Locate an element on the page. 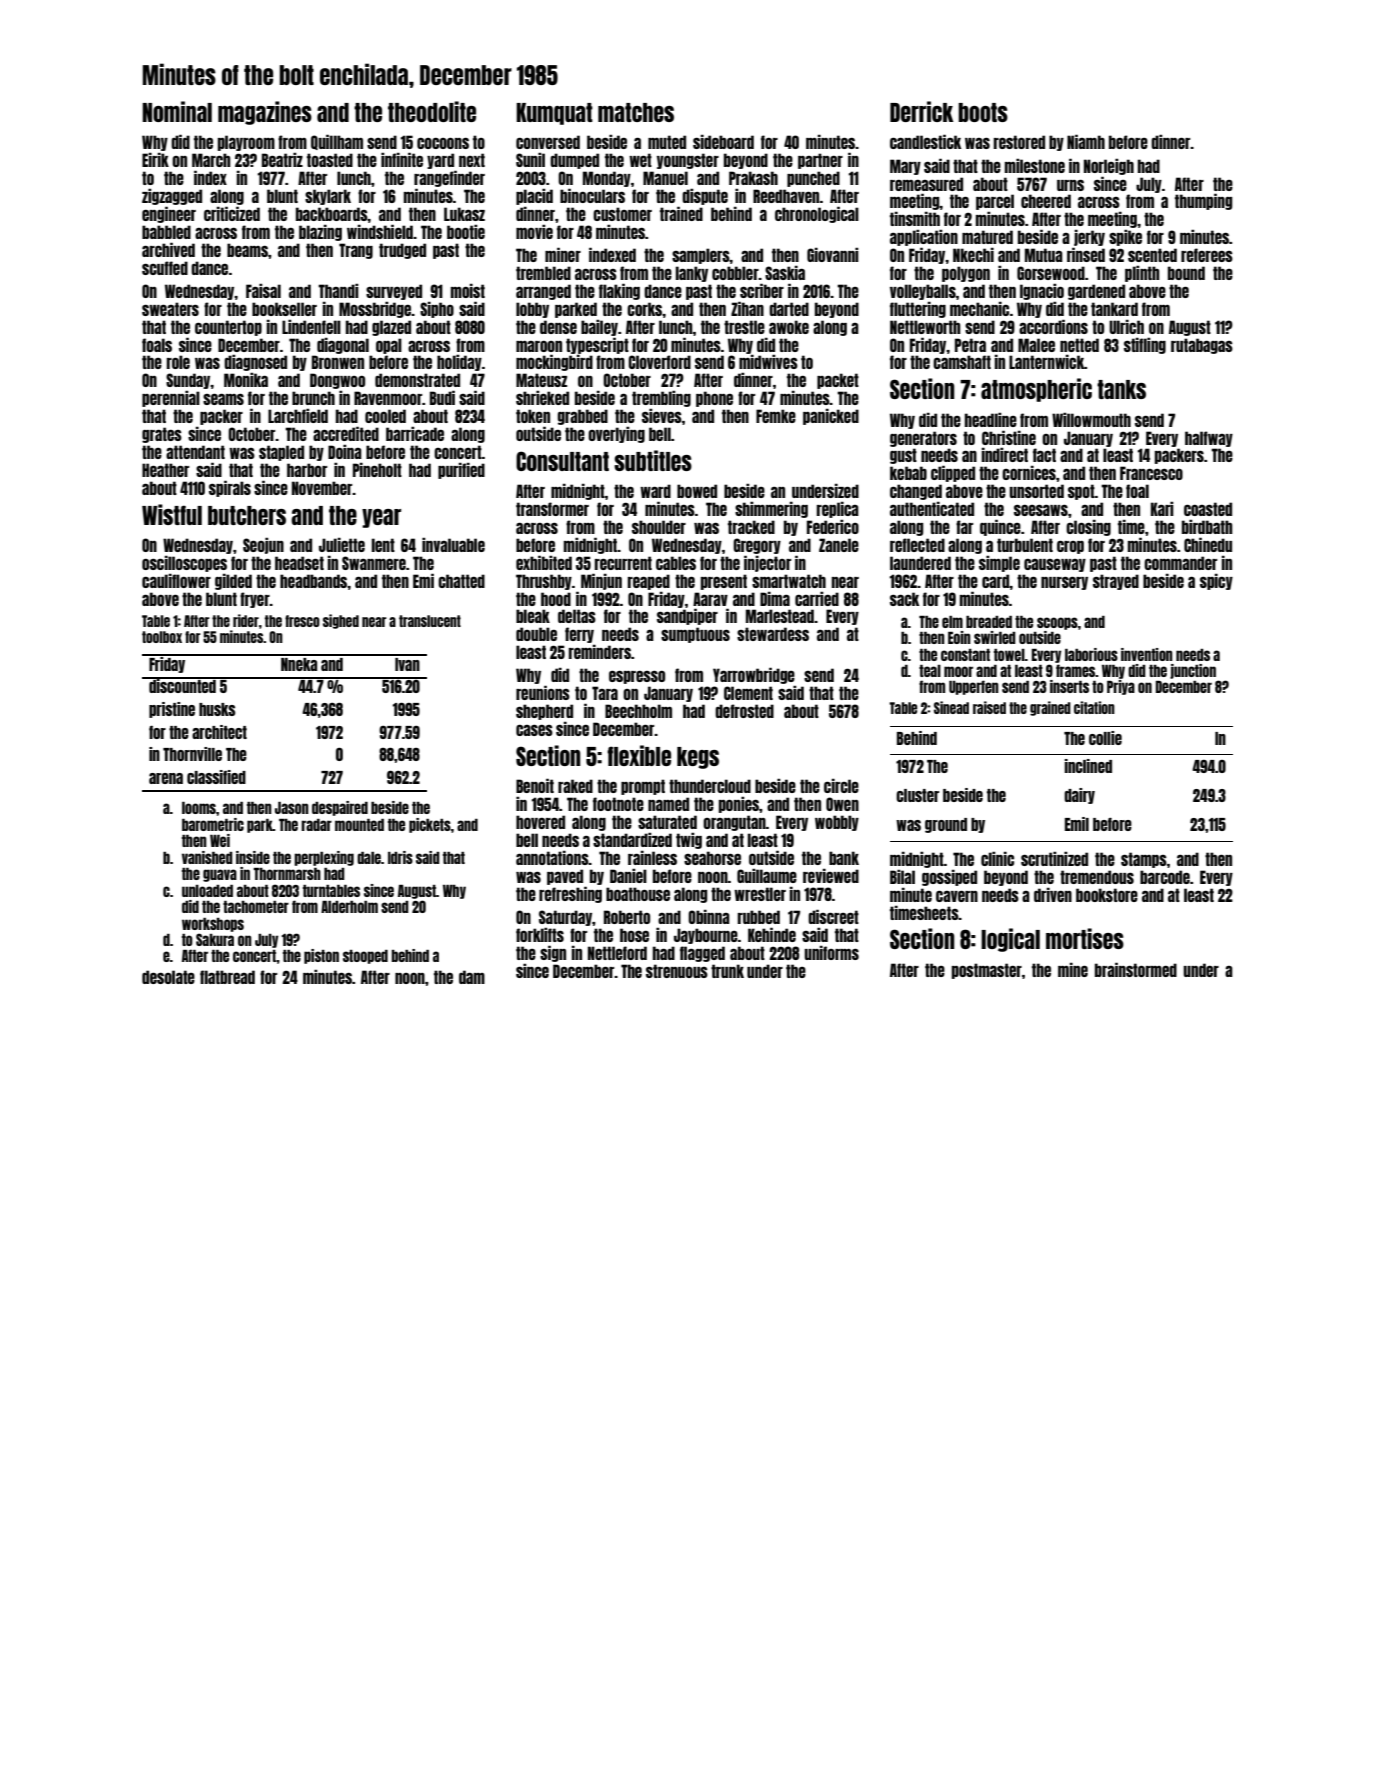  Derrick is located at coordinates (921, 111).
